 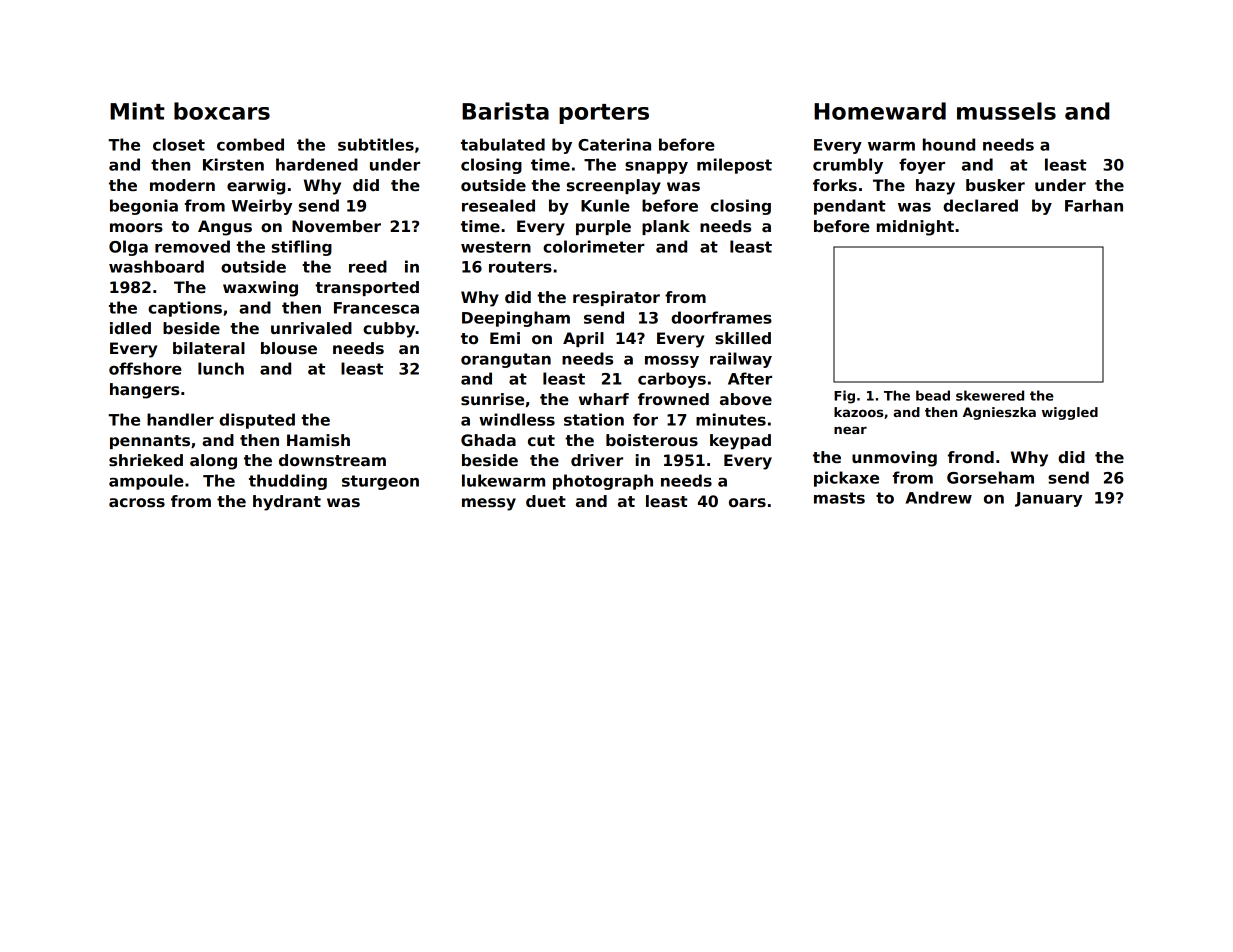 I want to click on hangers, so click(x=144, y=391).
